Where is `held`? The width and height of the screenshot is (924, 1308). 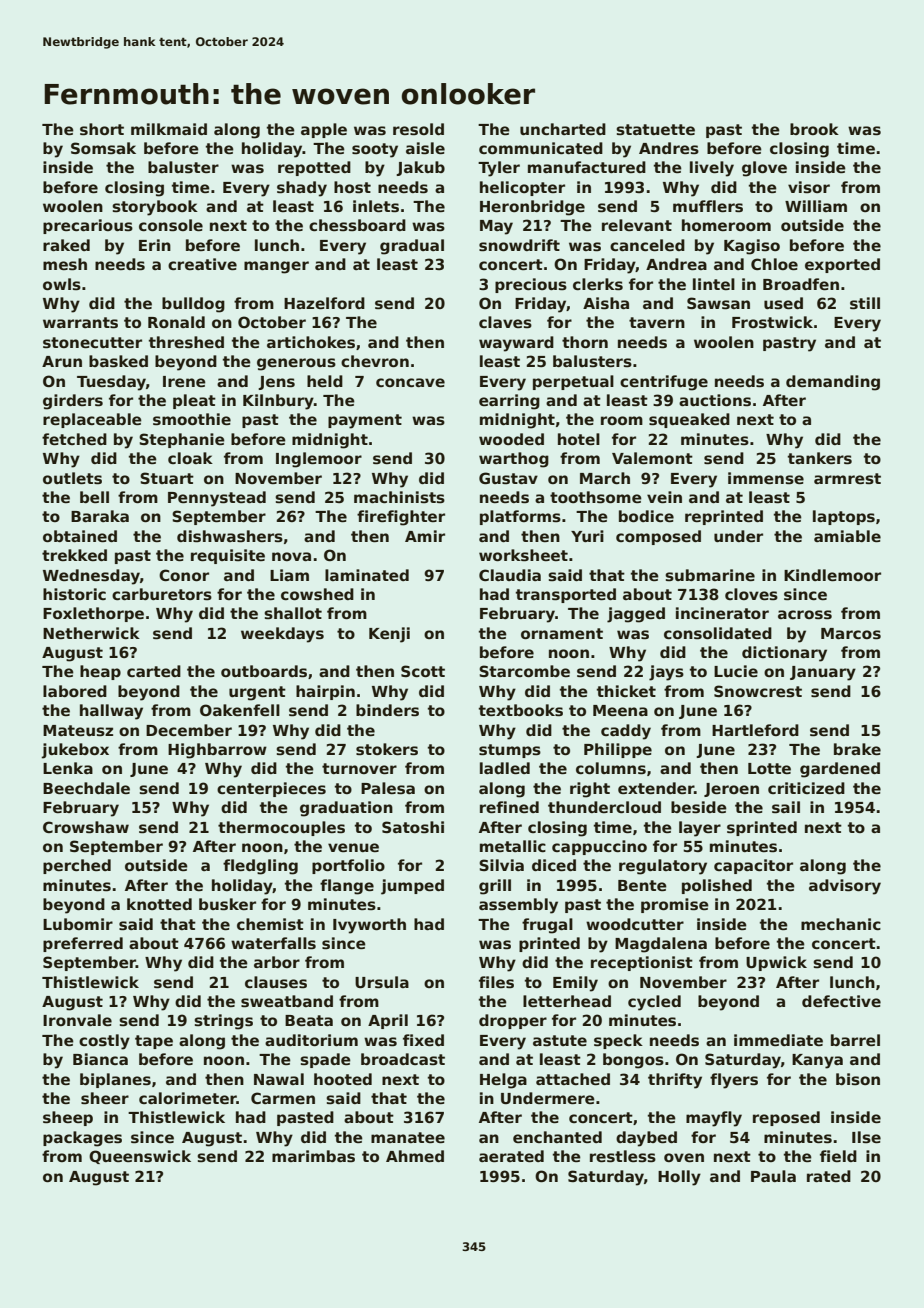
held is located at coordinates (325, 381).
